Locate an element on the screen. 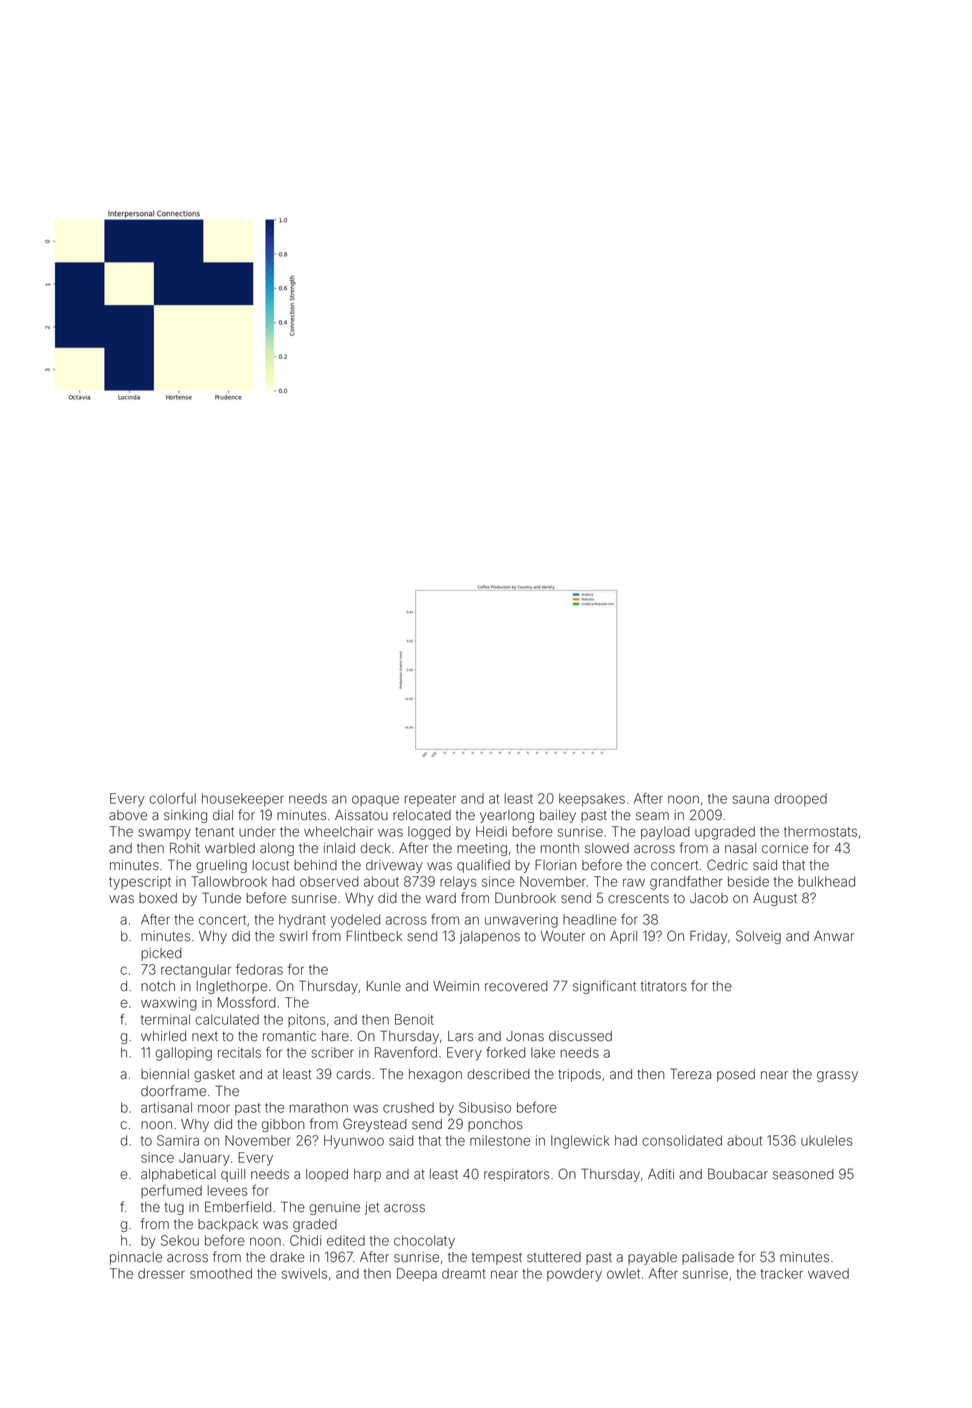  Hyunwoo is located at coordinates (354, 1142).
